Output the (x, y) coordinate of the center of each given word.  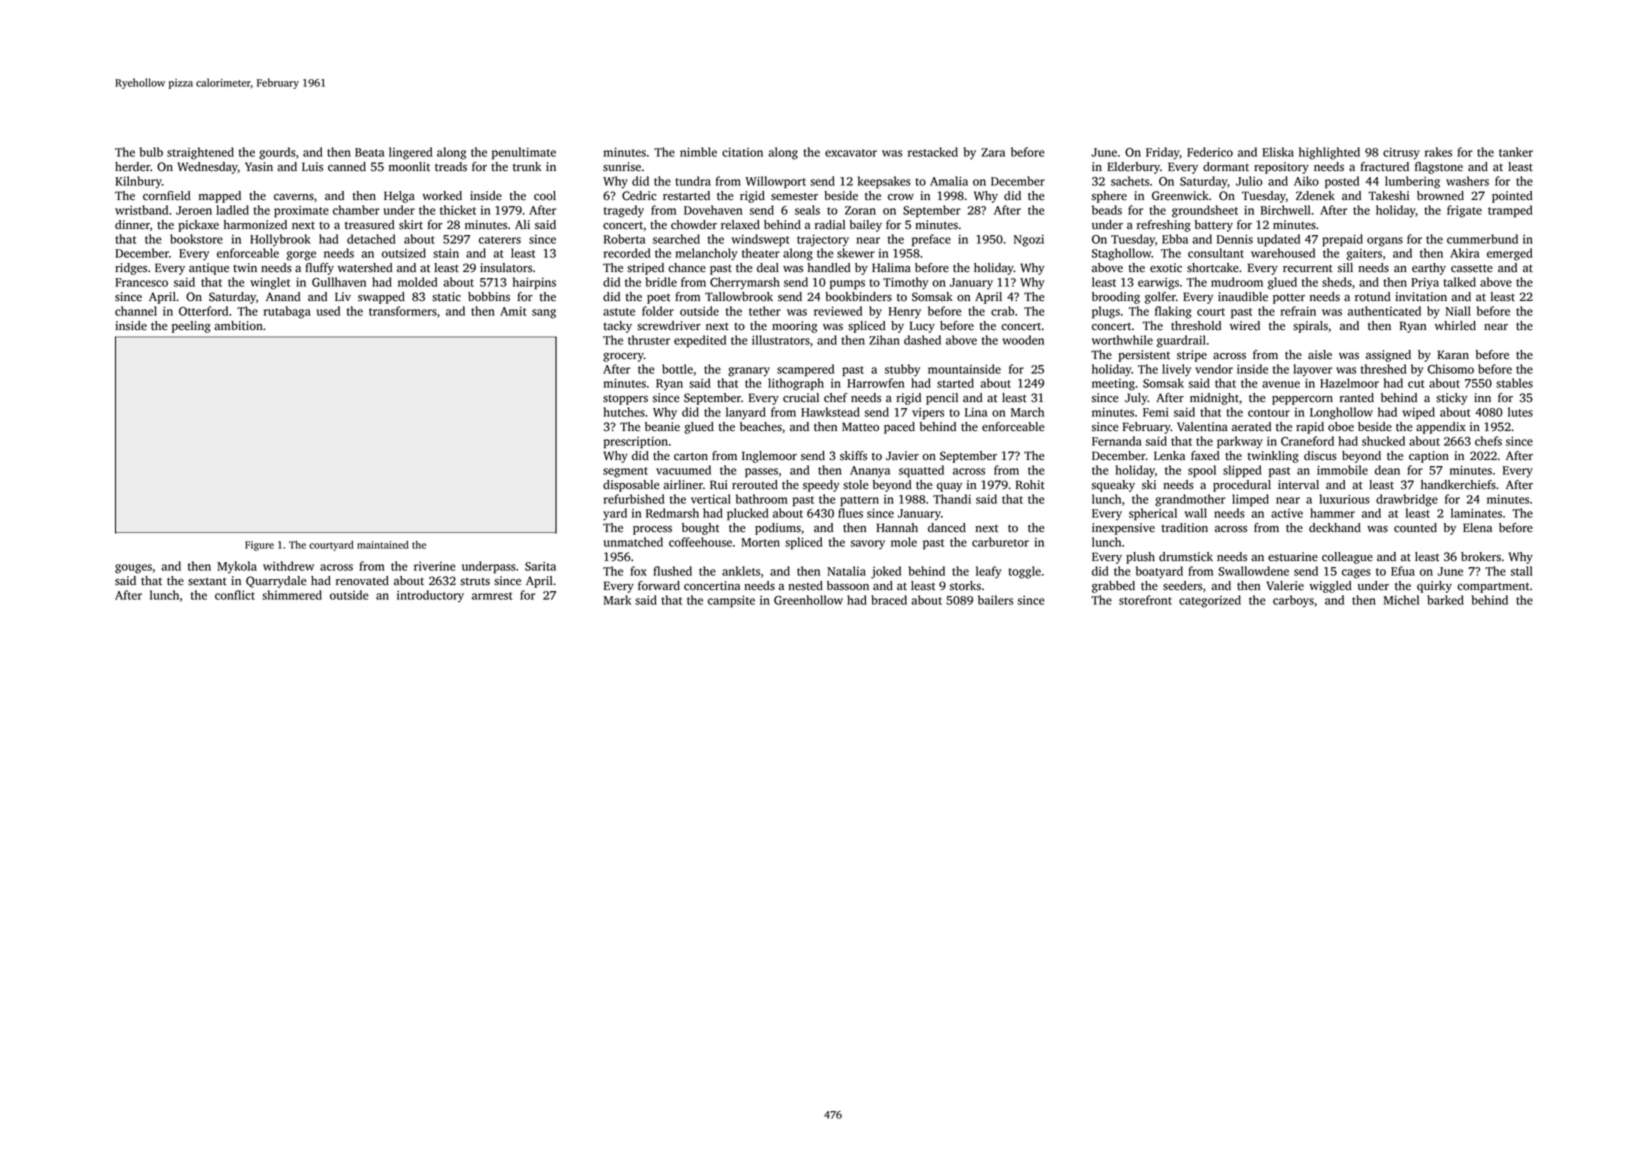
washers (1467, 181)
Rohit (1030, 485)
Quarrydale (276, 582)
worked (442, 196)
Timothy (905, 283)
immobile (1342, 470)
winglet (270, 283)
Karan (1453, 354)
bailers (995, 600)
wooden (1023, 340)
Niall (1458, 311)
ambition (238, 326)
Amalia (949, 181)
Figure (259, 546)
